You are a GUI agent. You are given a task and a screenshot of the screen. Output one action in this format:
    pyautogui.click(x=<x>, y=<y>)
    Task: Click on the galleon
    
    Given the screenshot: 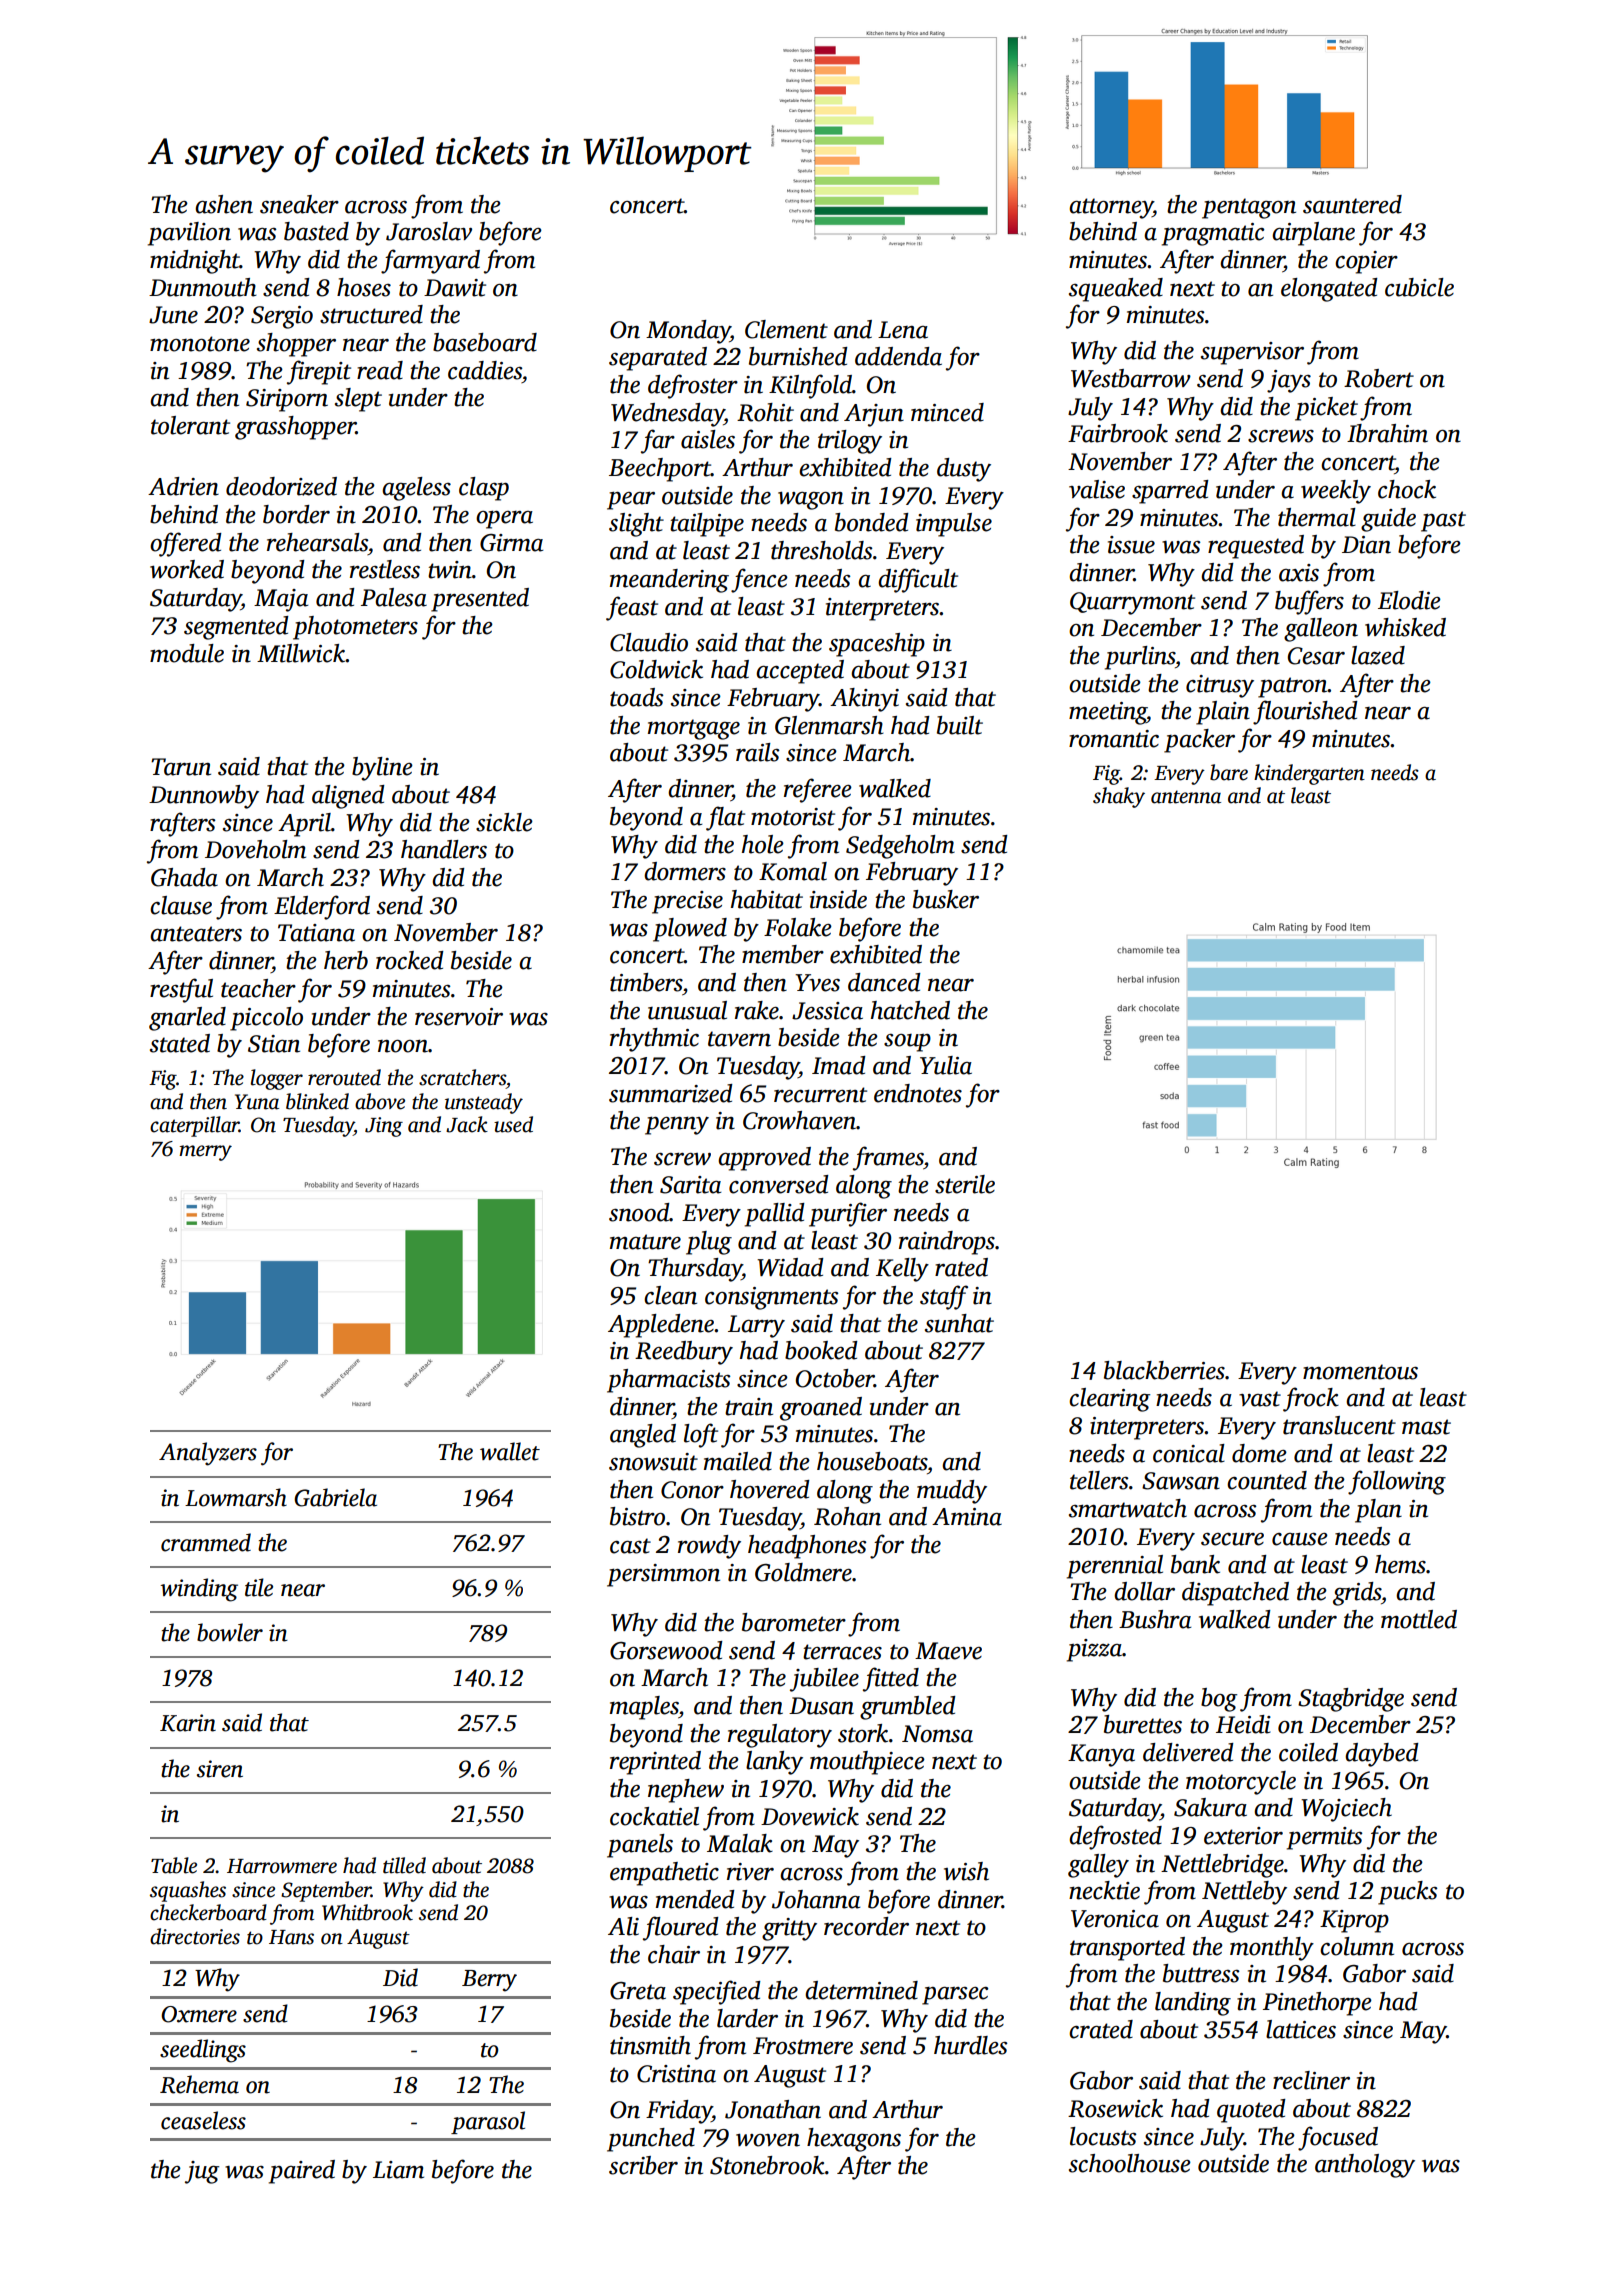 What is the action you would take?
    pyautogui.click(x=1321, y=630)
